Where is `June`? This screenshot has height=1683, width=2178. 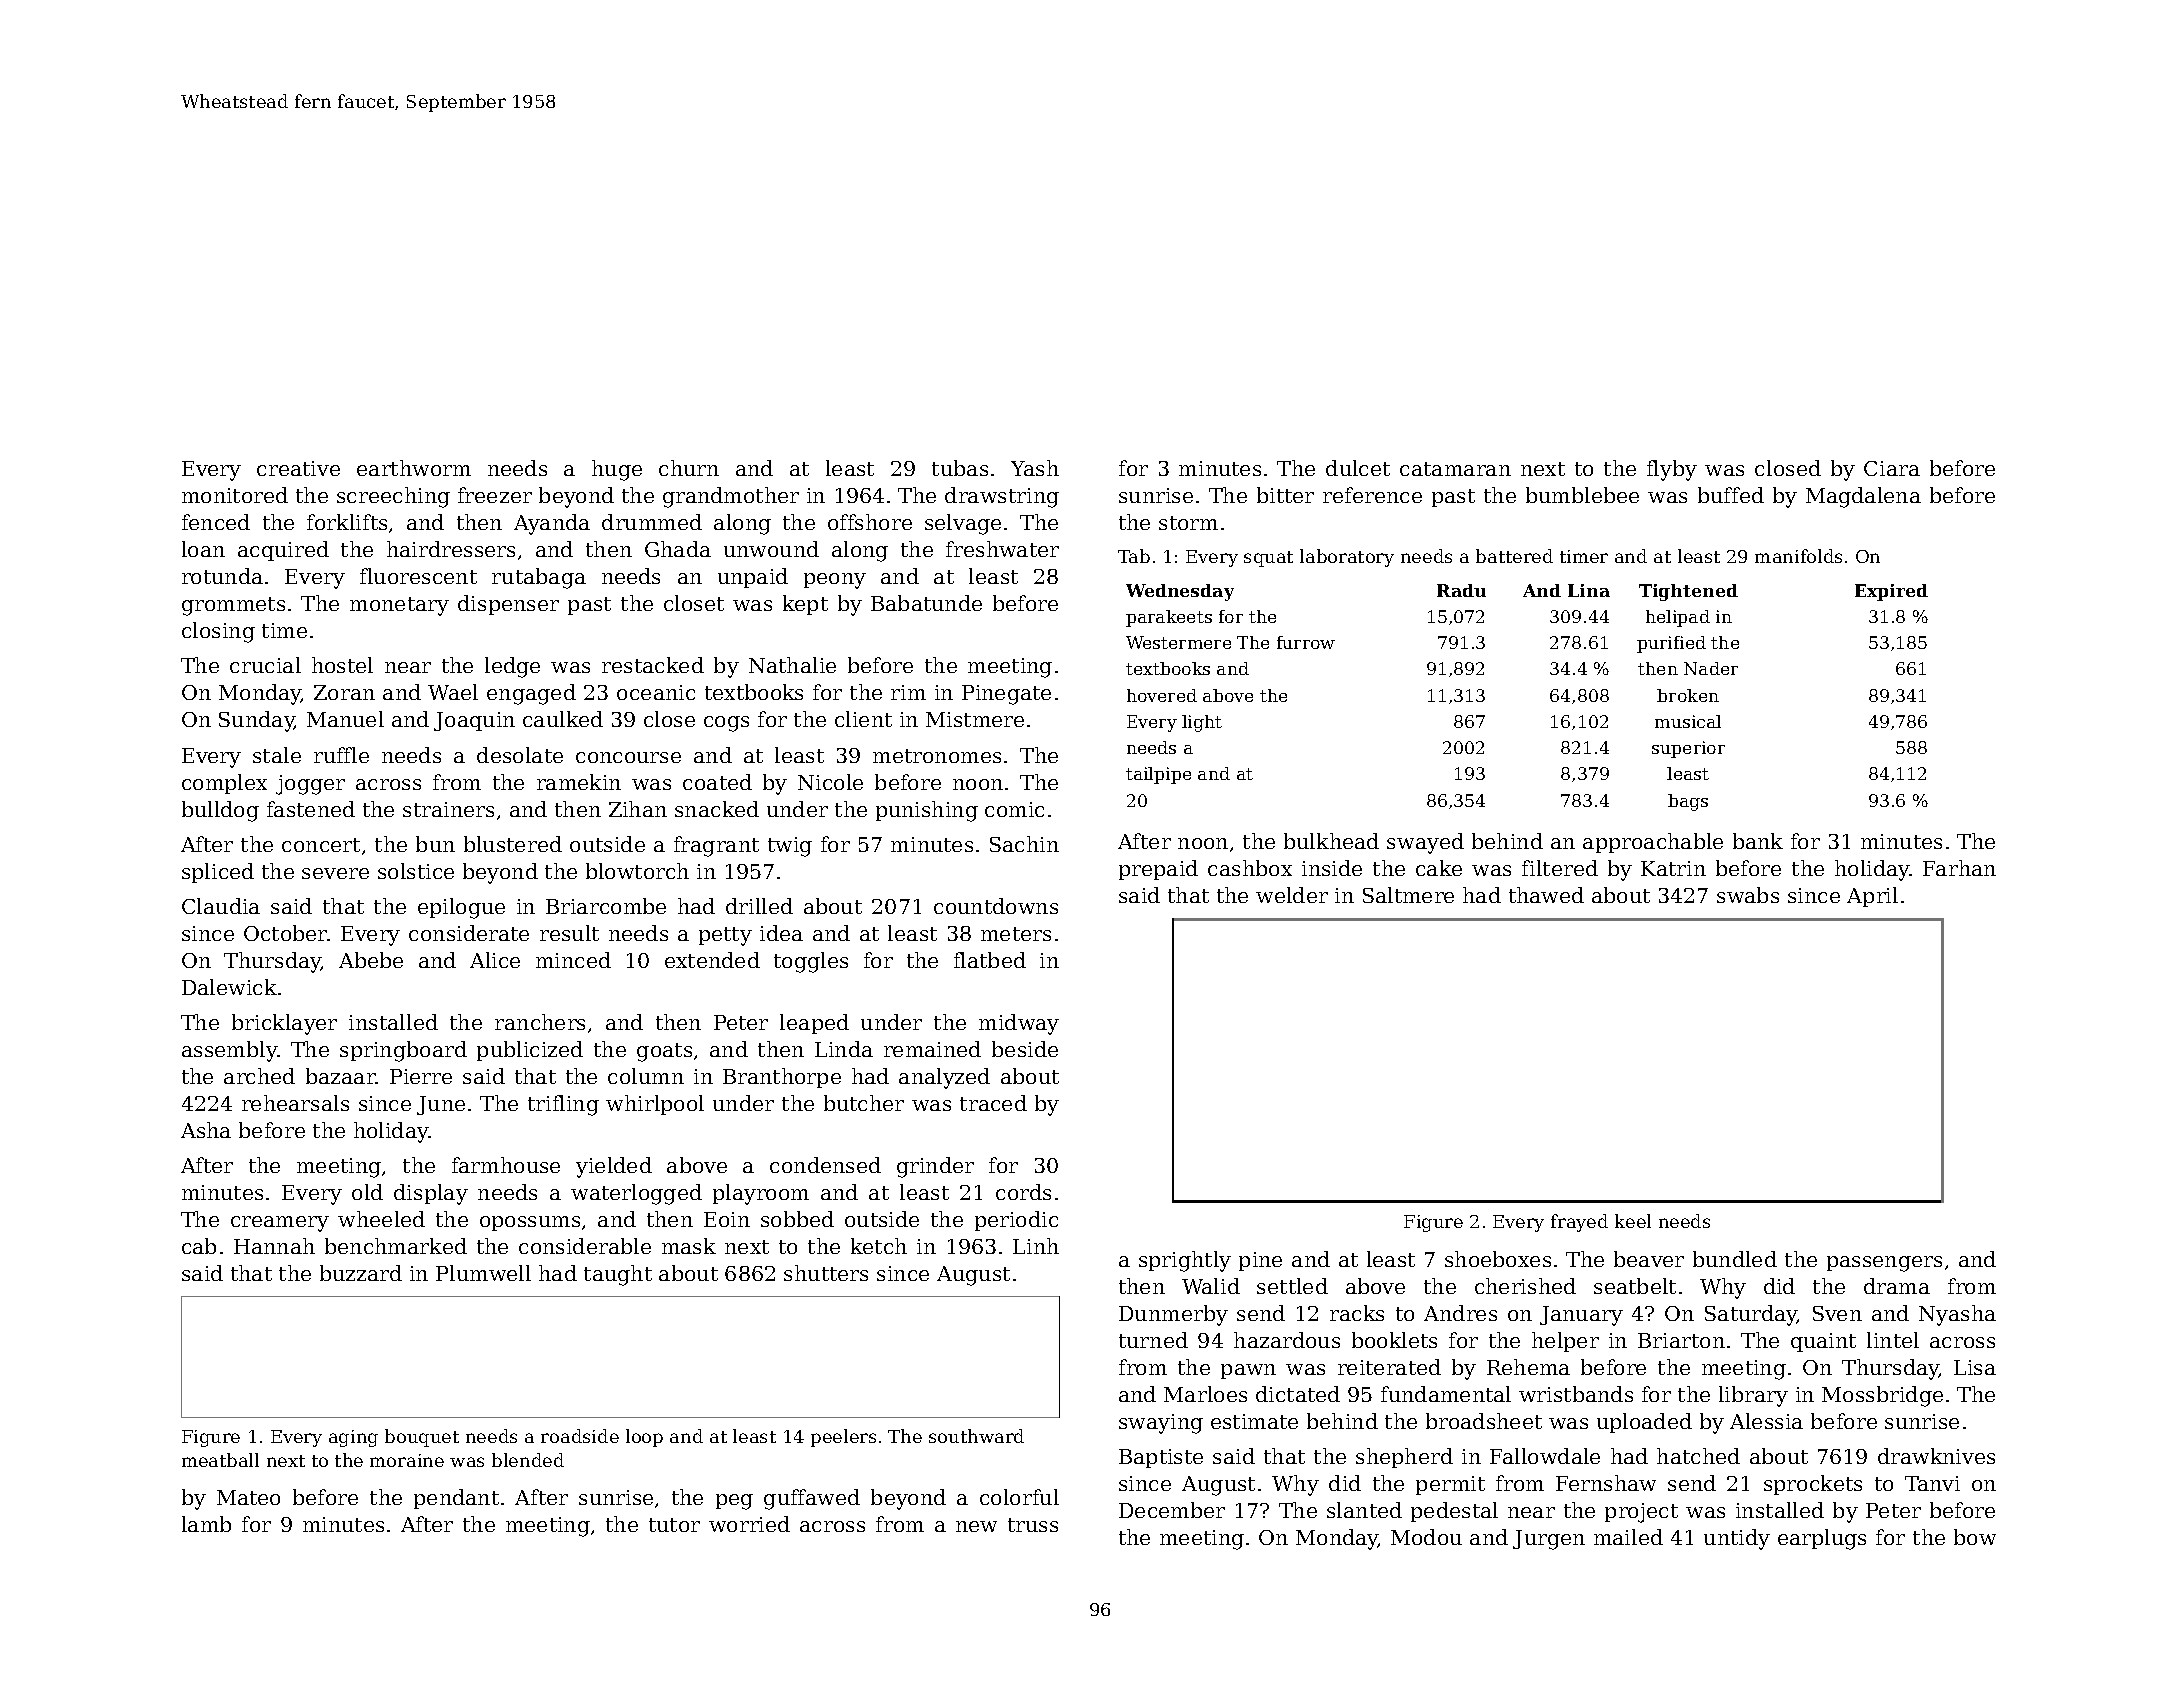
June is located at coordinates (441, 1105).
